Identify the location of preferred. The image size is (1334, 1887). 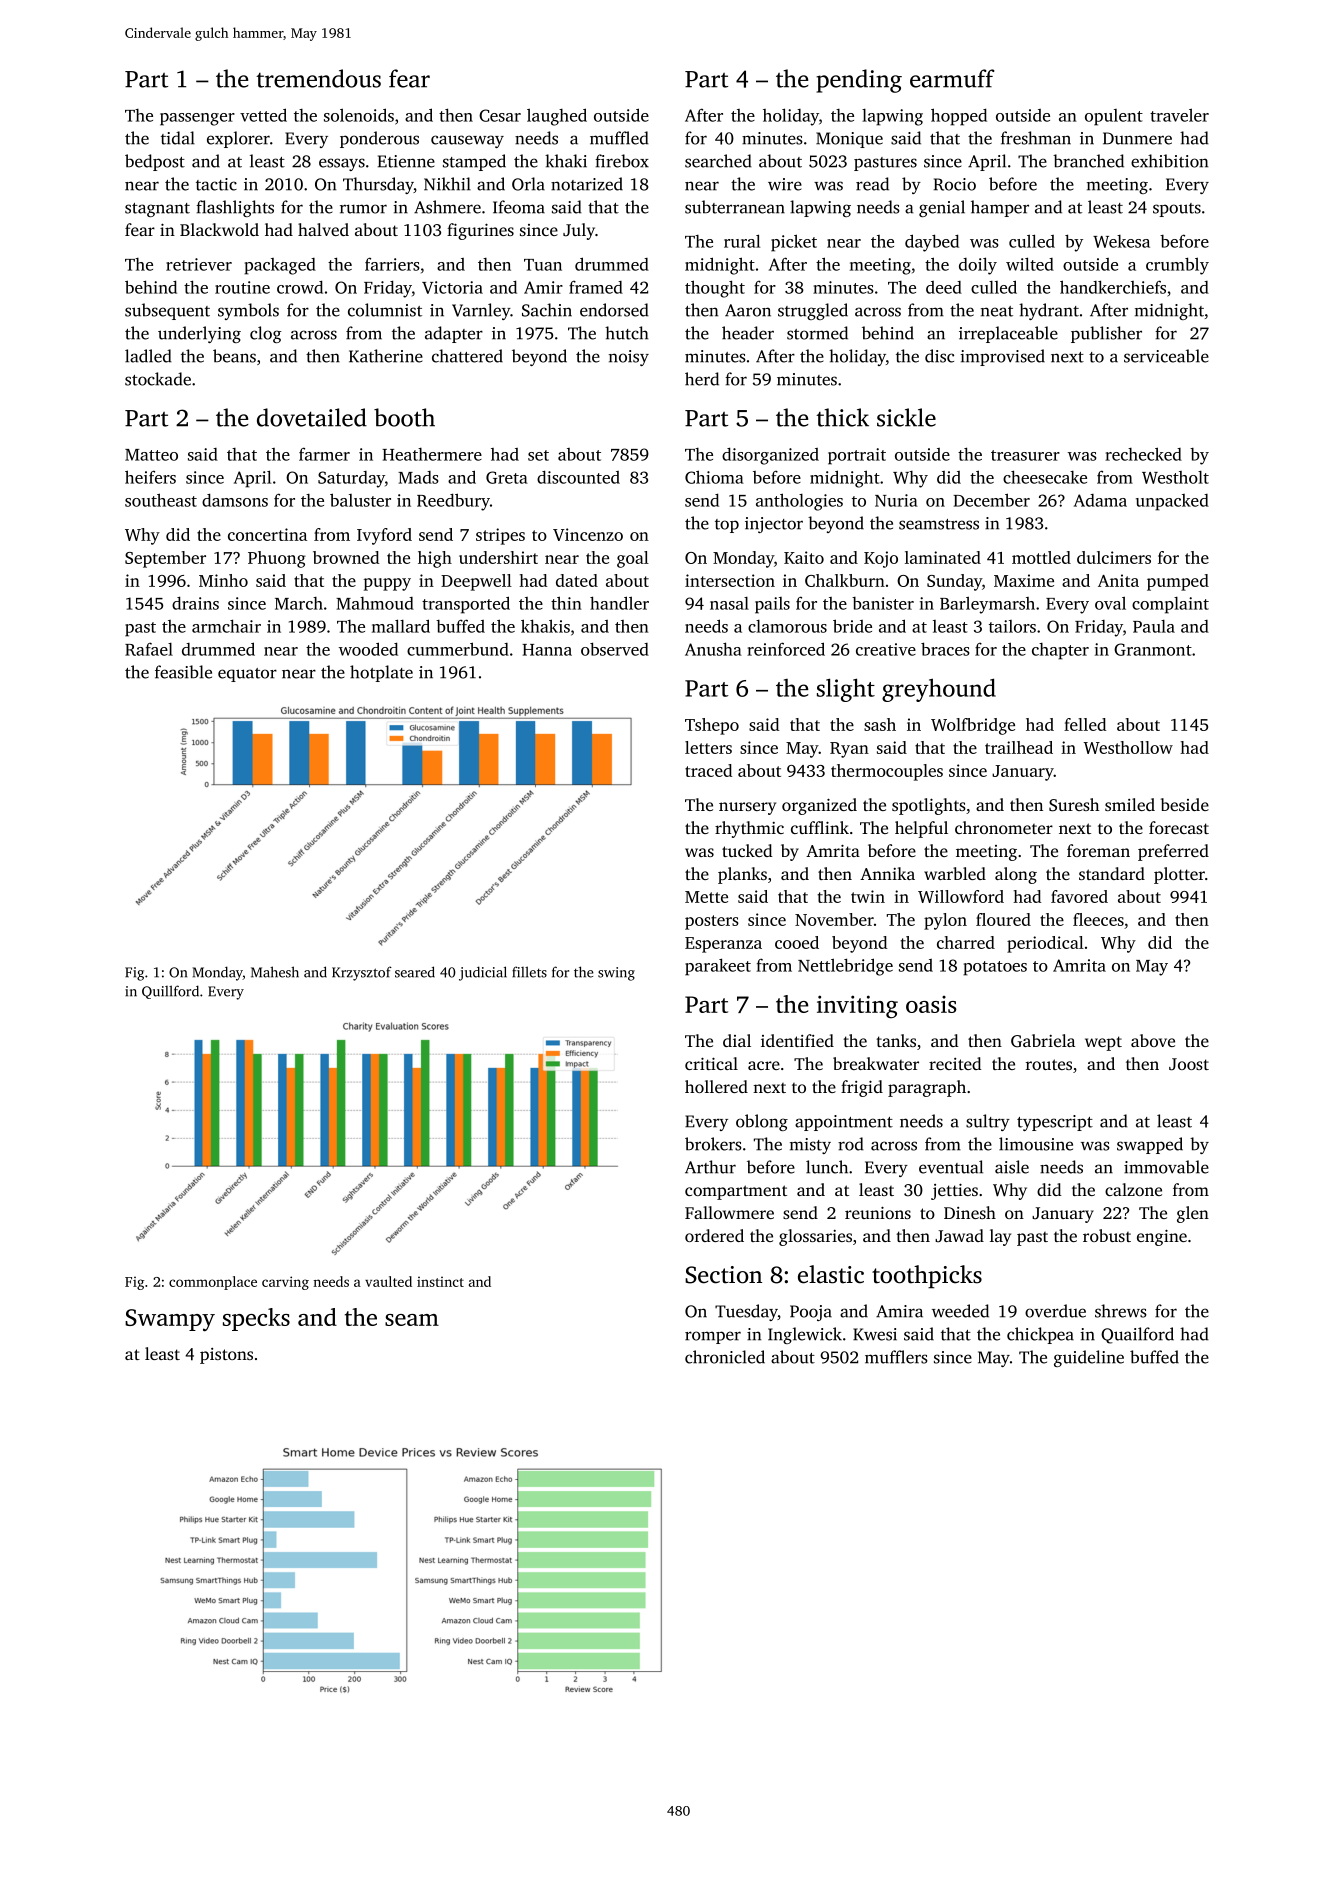
(1173, 852).
